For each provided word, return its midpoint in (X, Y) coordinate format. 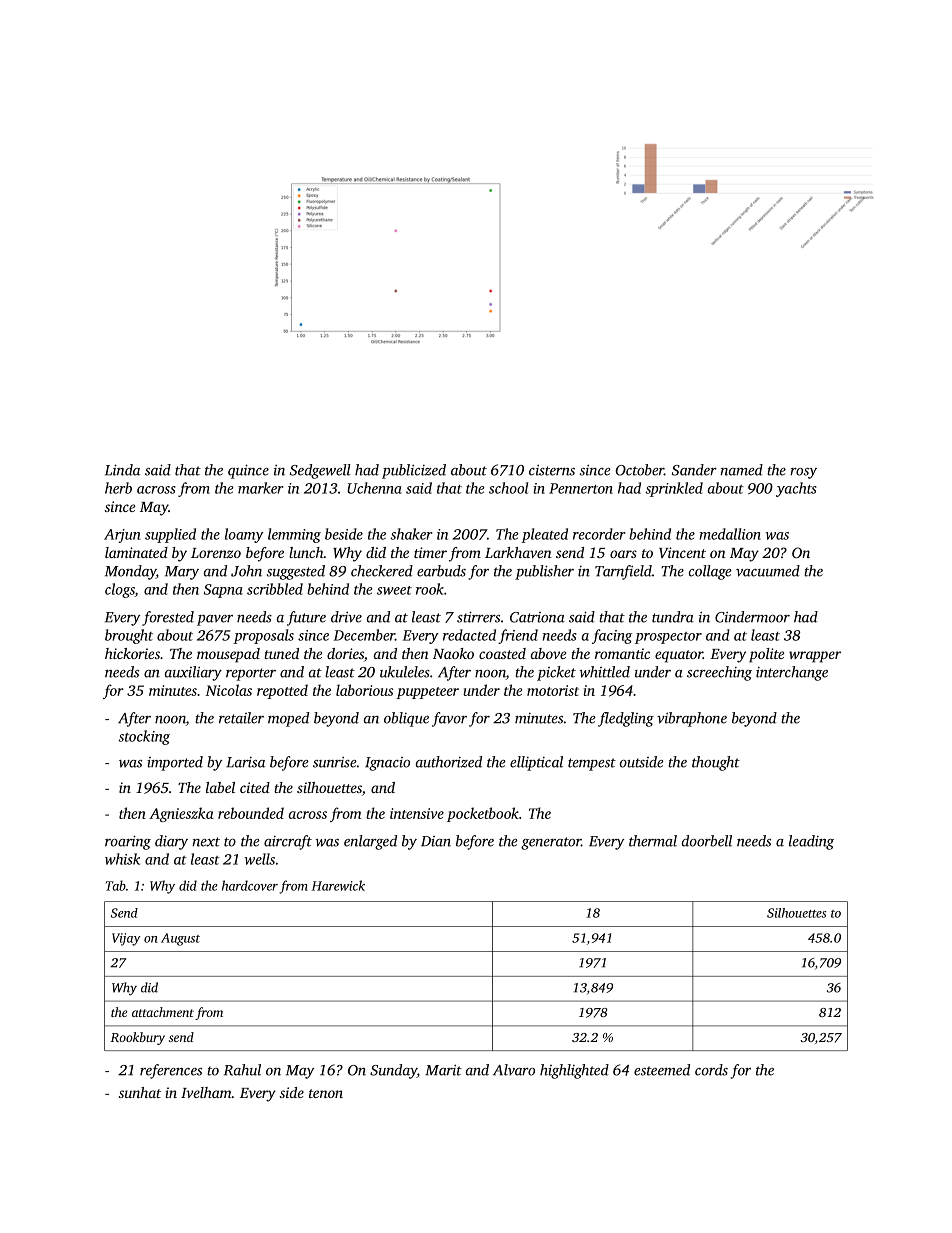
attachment (163, 1012)
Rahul (242, 1070)
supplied (170, 535)
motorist (553, 690)
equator (679, 656)
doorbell (707, 841)
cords (711, 1070)
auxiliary (193, 673)
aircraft (288, 842)
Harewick (338, 885)
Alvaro (514, 1070)
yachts (796, 489)
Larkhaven (518, 552)
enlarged (370, 842)
